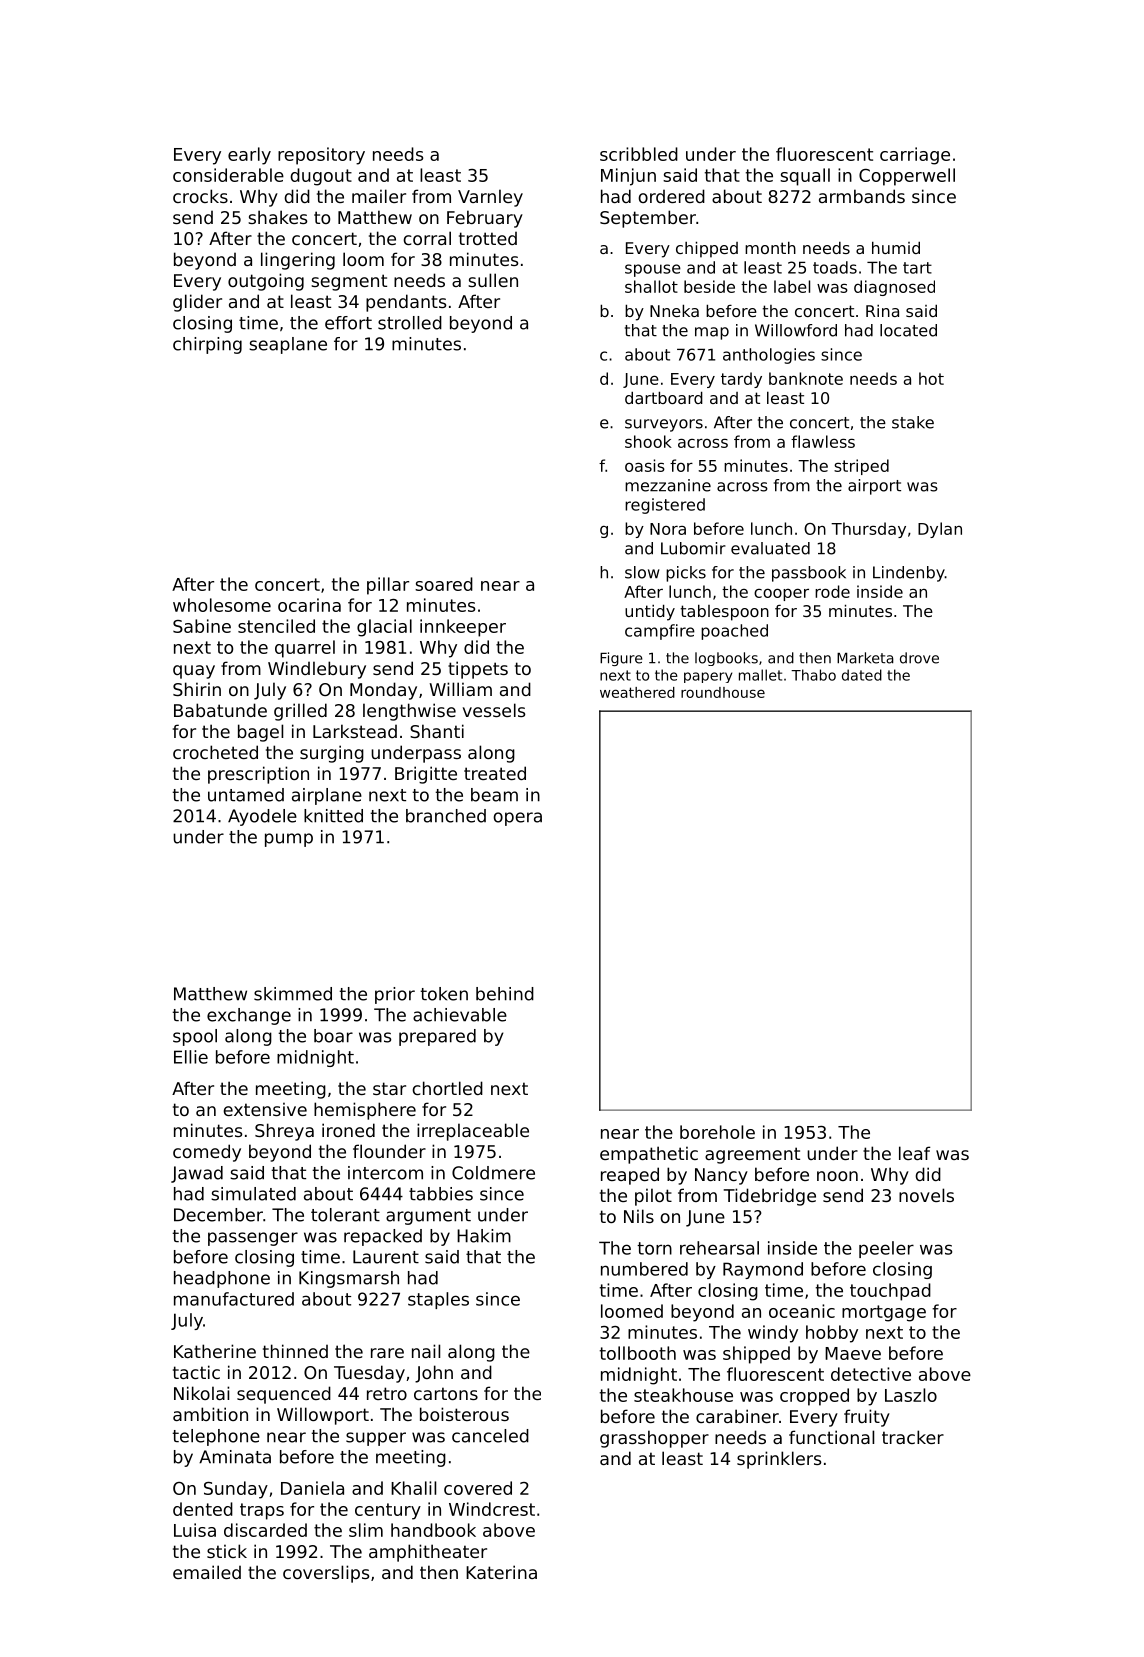 Image resolution: width=1144 pixels, height=1657 pixels. I want to click on Varnley, so click(490, 198).
